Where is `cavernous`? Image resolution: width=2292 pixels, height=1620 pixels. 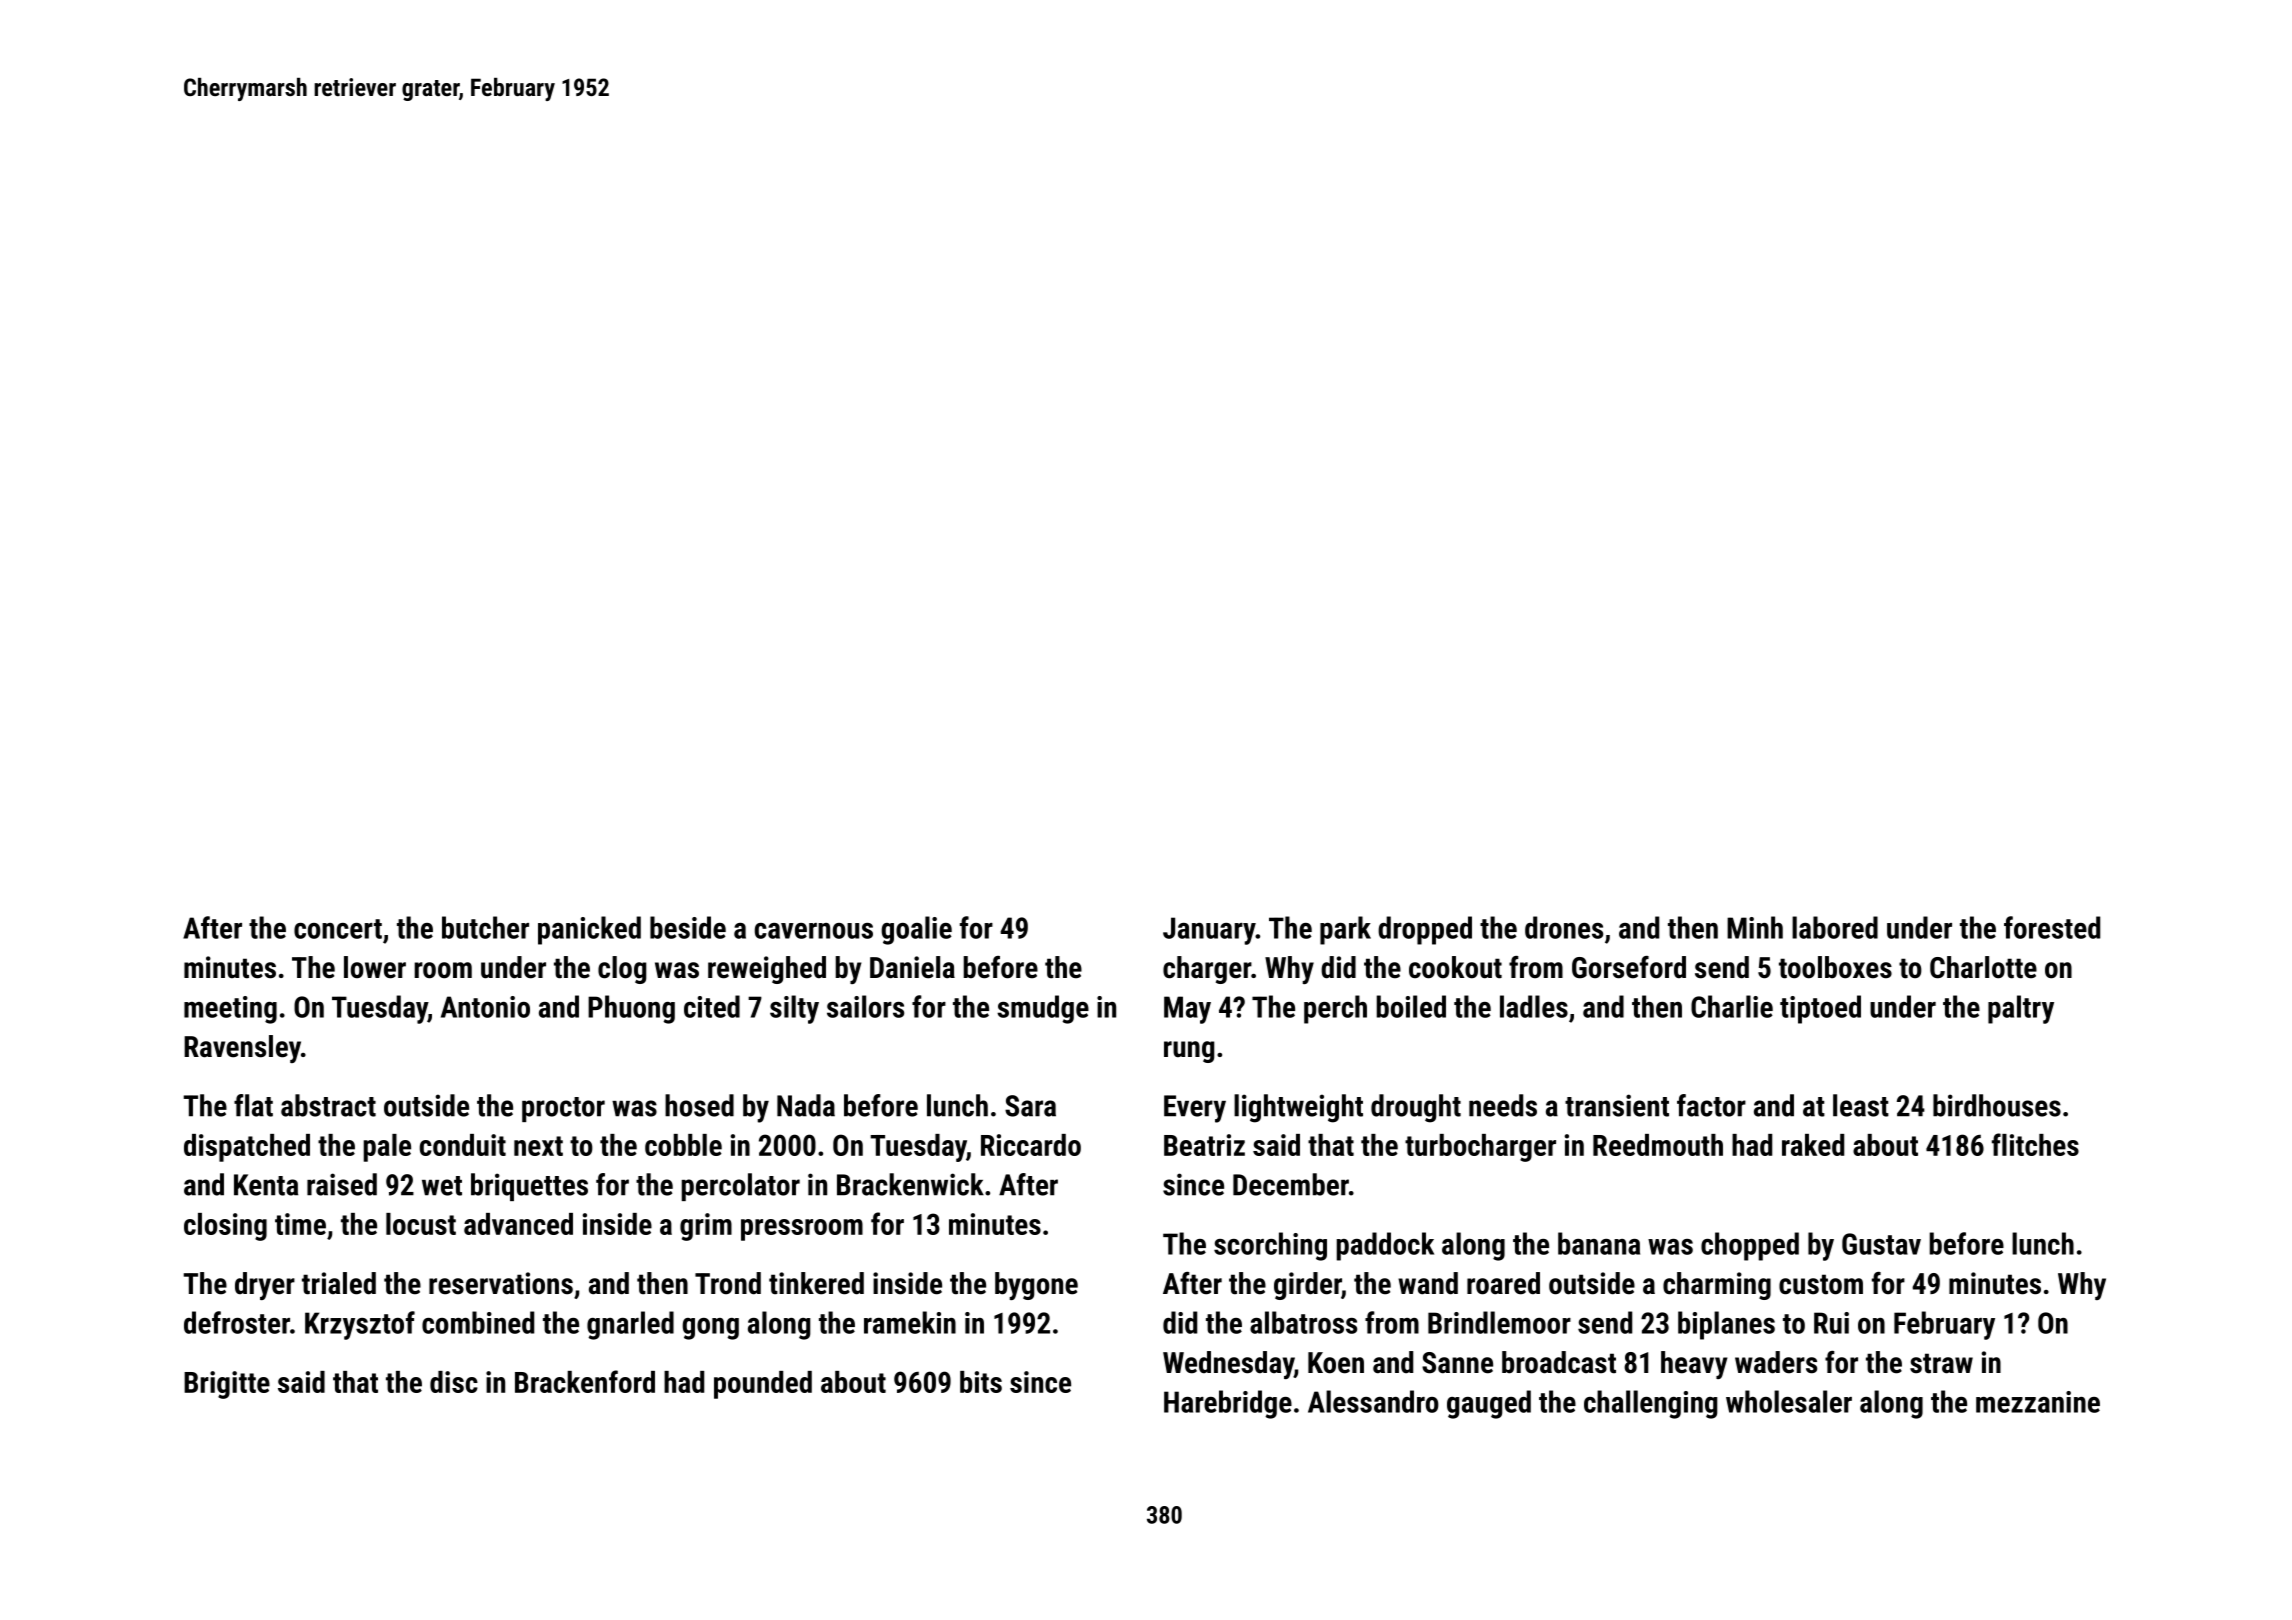
cavernous is located at coordinates (814, 931).
